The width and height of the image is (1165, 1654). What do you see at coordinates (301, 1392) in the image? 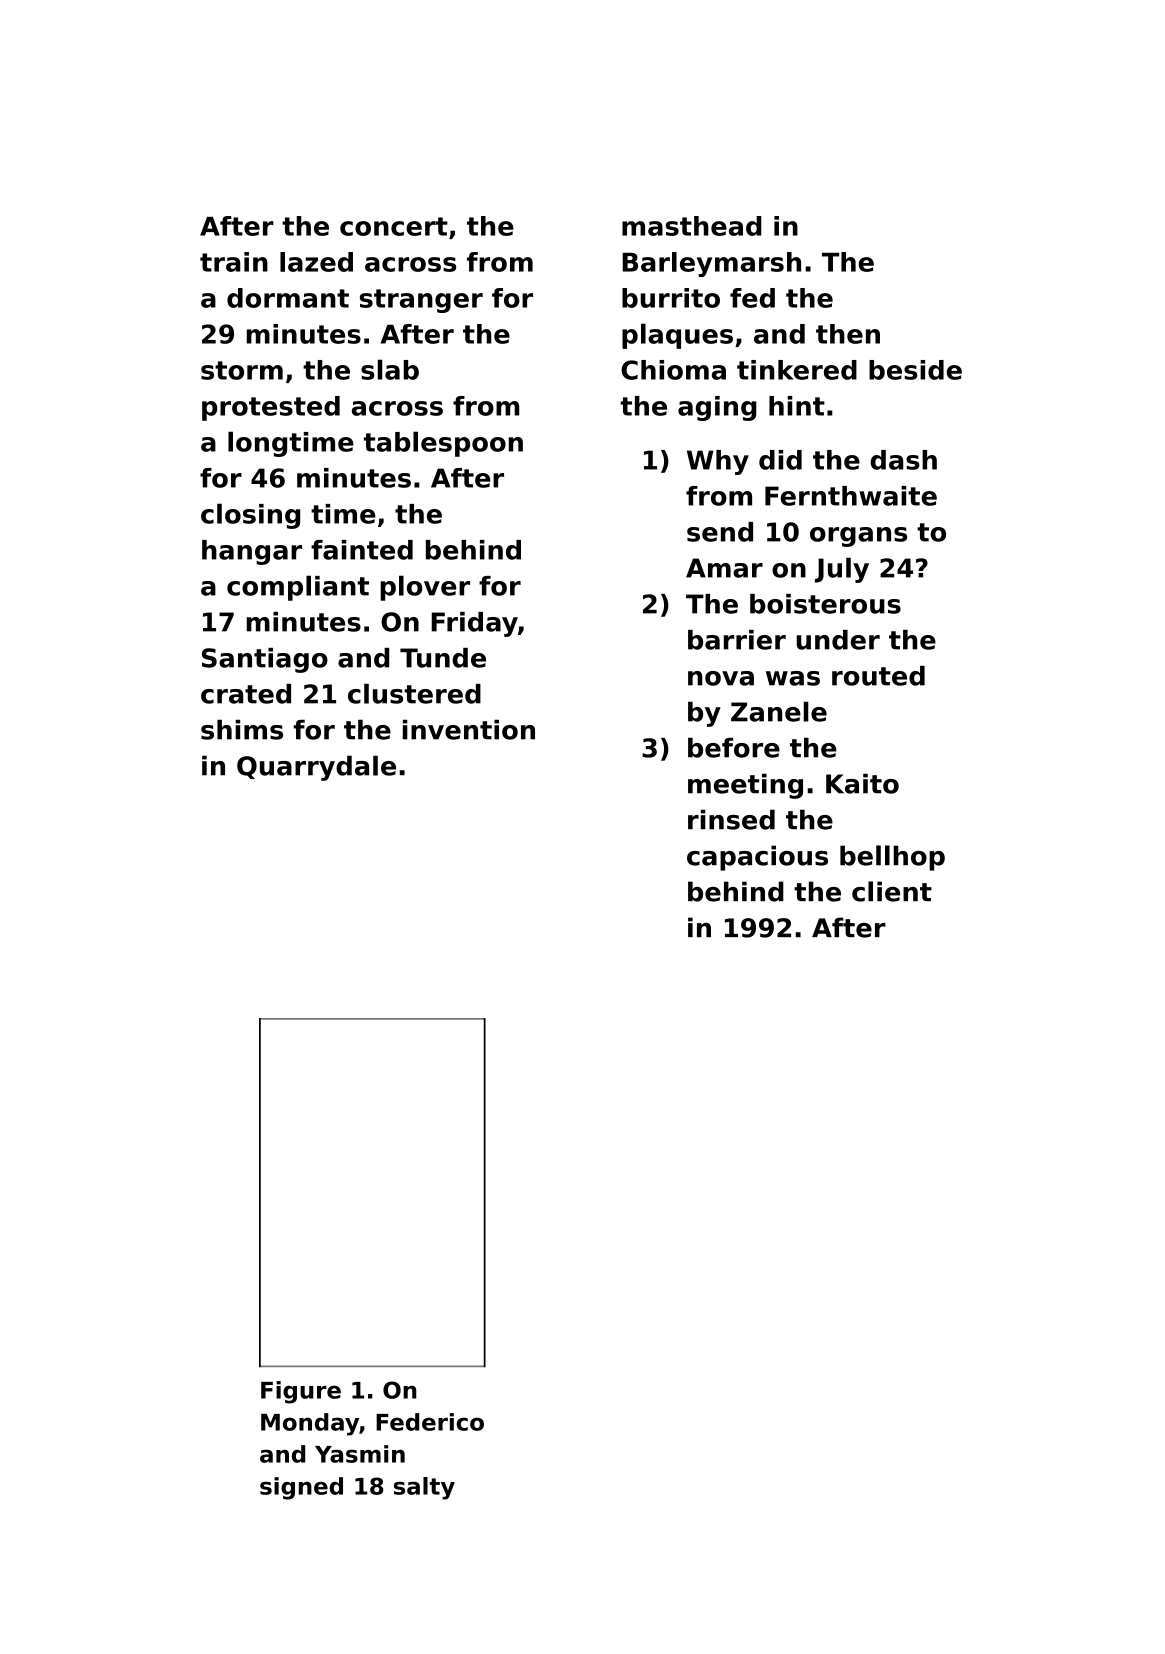
I see `Figure` at bounding box center [301, 1392].
